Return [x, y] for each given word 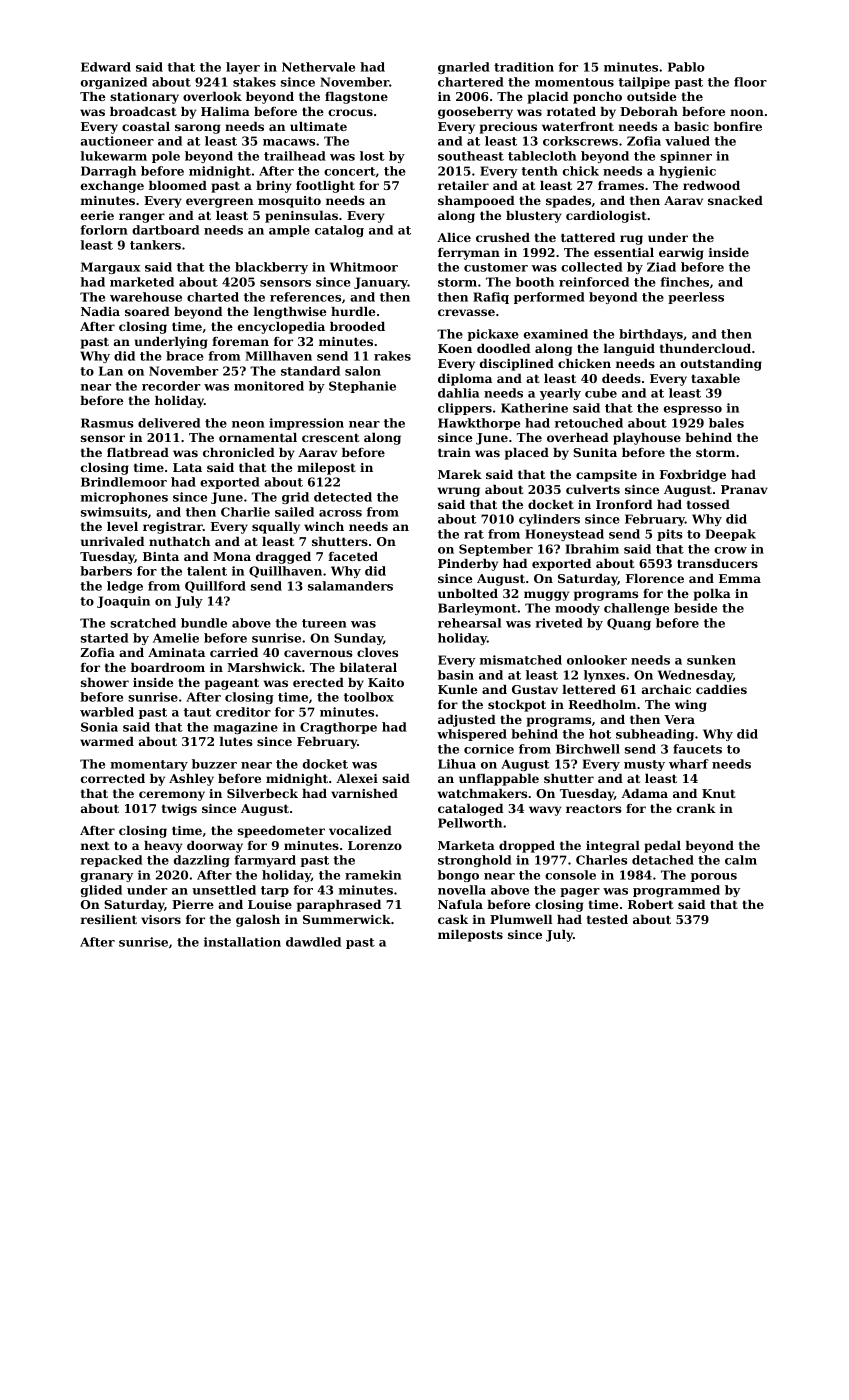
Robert [651, 904]
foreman [240, 341]
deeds [621, 378]
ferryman [469, 254]
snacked [735, 200]
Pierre [193, 904]
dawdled [313, 942]
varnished [364, 793]
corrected [113, 778]
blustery [534, 217]
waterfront [578, 126]
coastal [146, 126]
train [454, 452]
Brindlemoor [124, 482]
